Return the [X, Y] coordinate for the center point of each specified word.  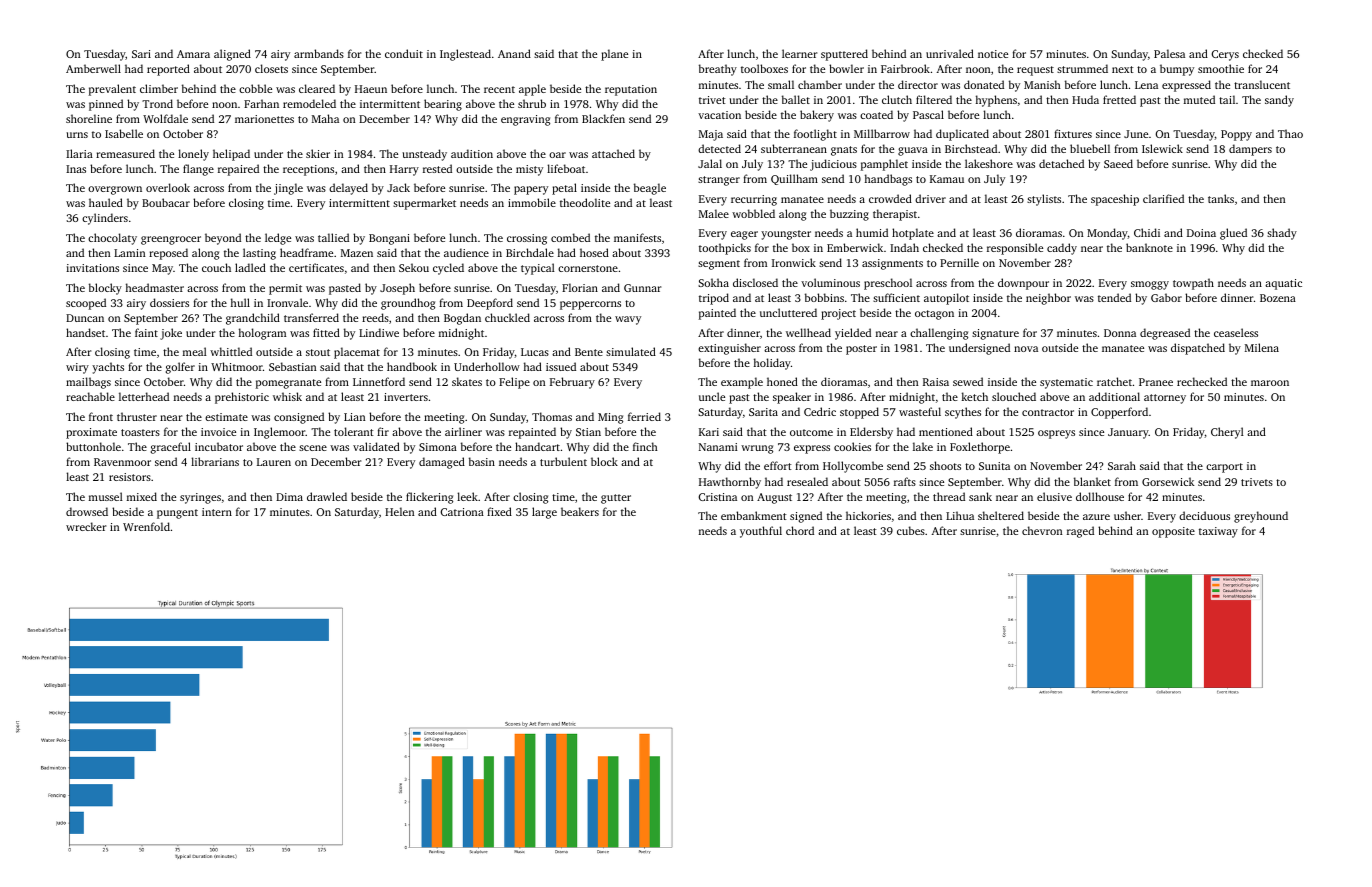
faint [146, 332]
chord [800, 530]
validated [376, 446]
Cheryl [1227, 433]
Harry [404, 170]
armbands [319, 53]
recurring [754, 200]
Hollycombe [853, 467]
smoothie [1221, 68]
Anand [514, 53]
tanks [1221, 198]
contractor [1048, 412]
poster [861, 350]
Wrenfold [146, 526]
